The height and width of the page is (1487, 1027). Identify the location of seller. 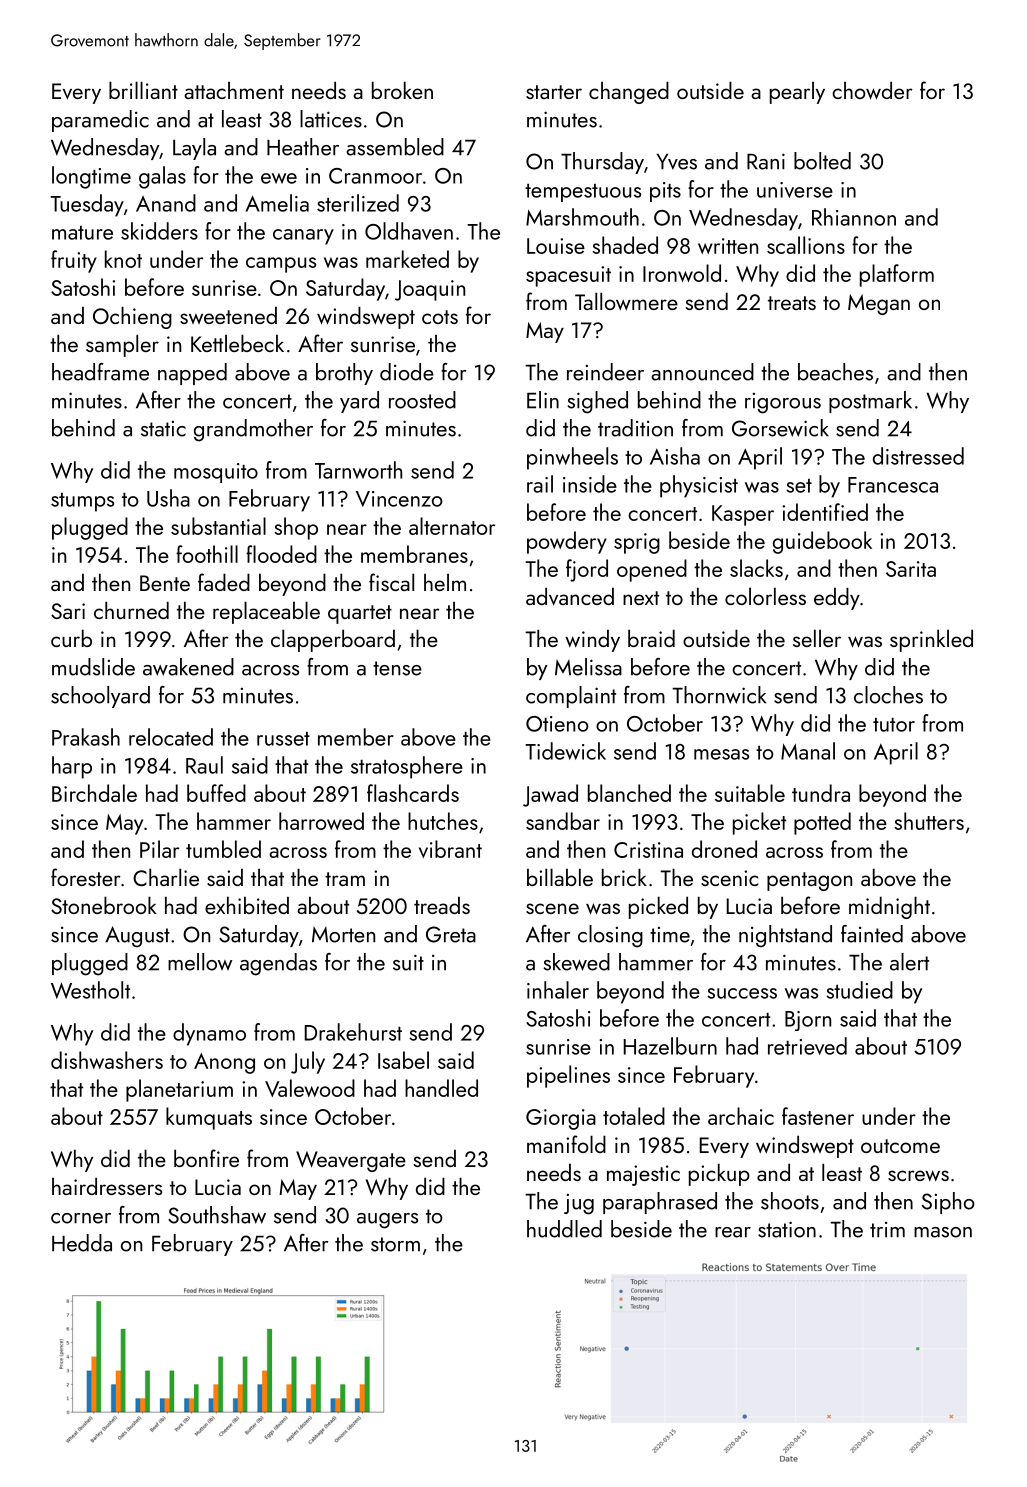
(817, 638).
